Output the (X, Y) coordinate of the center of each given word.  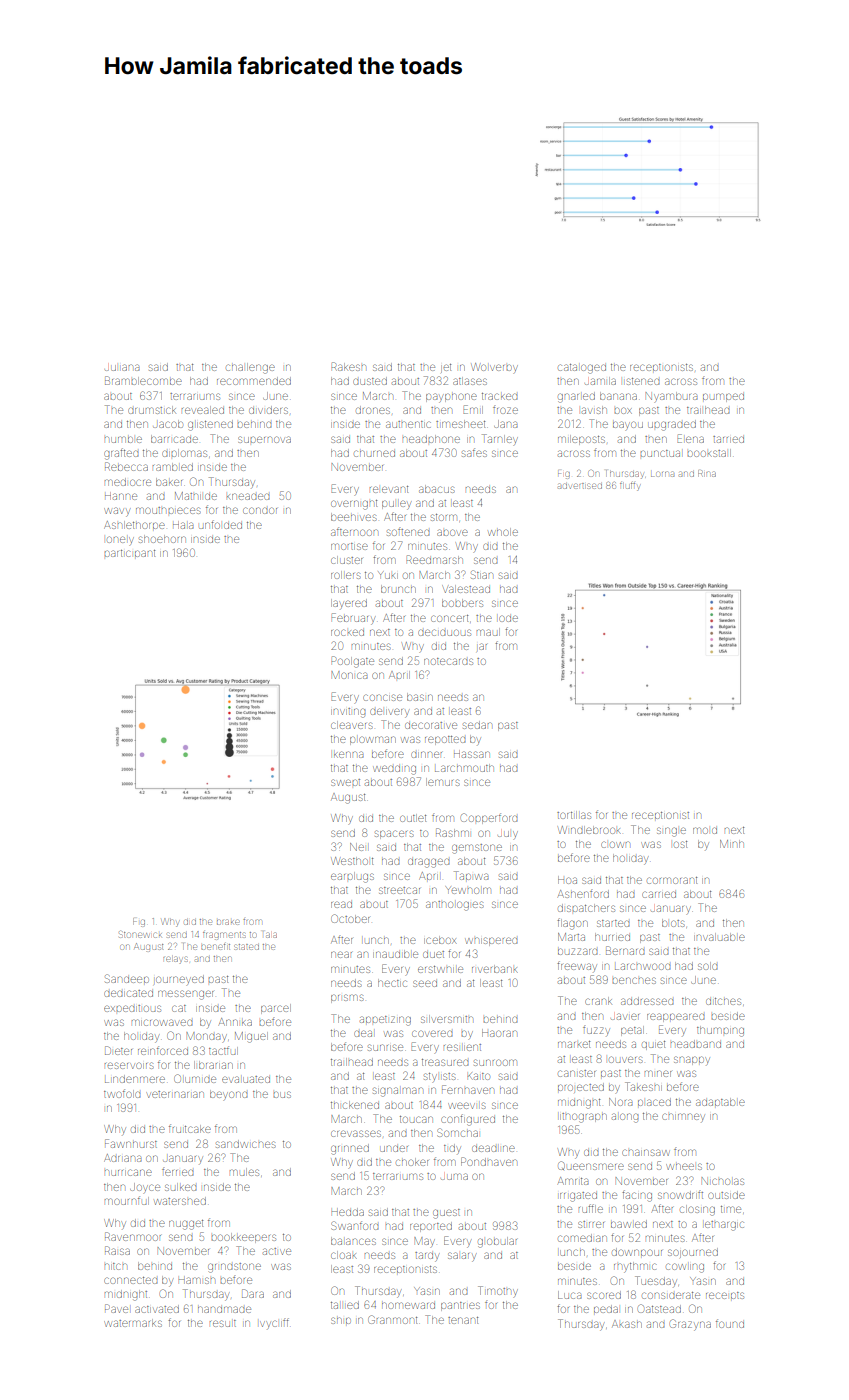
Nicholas (722, 1181)
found (730, 1323)
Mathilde (196, 496)
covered (432, 1033)
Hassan (472, 754)
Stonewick (140, 935)
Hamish (196, 1280)
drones (373, 410)
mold (705, 830)
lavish (594, 410)
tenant (463, 1320)
